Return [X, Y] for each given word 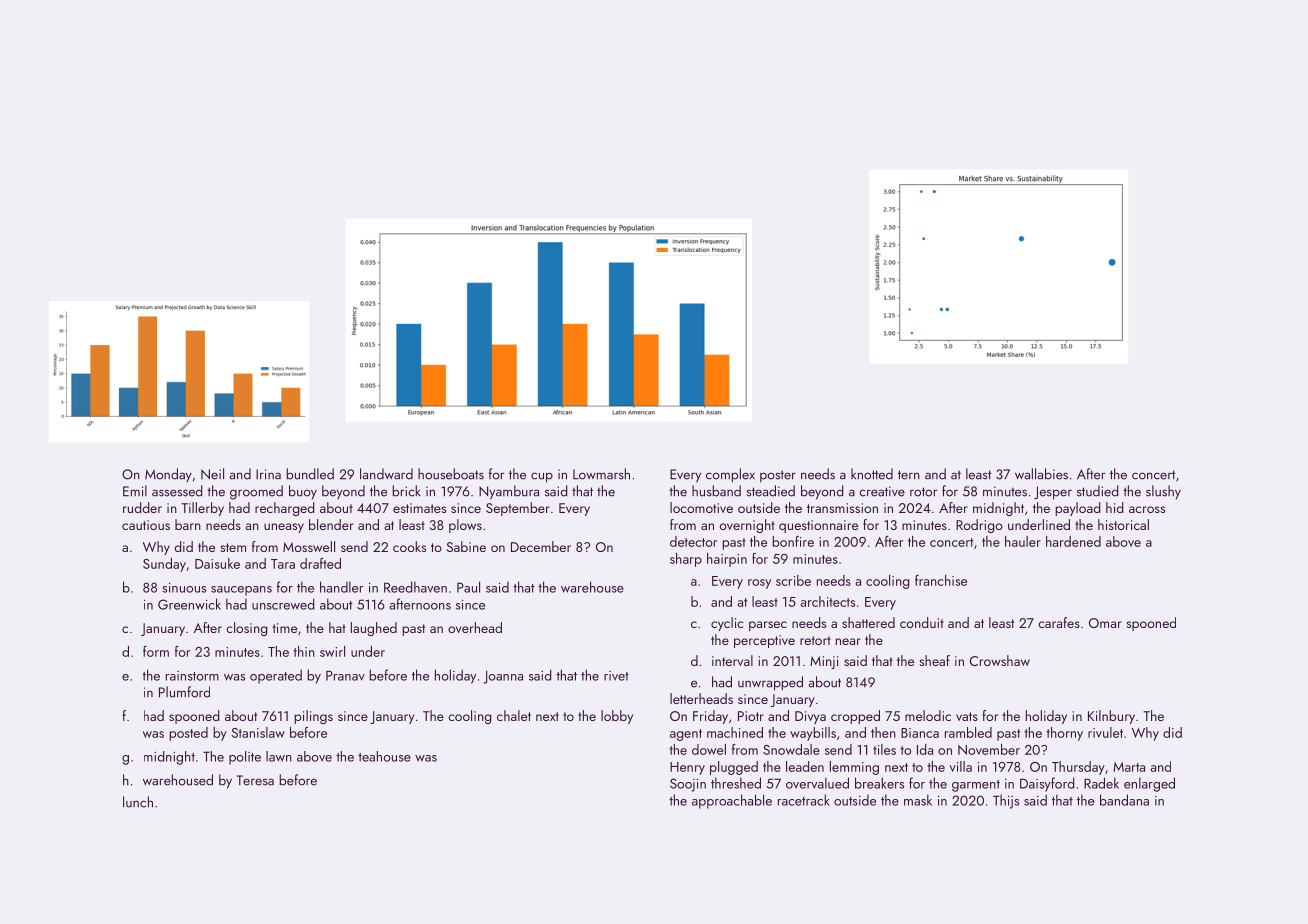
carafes [1059, 622]
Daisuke [217, 563]
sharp [686, 560]
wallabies [1041, 474]
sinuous [184, 588]
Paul [468, 587]
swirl [332, 651]
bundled [310, 474]
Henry [687, 768]
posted [188, 734]
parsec [768, 626]
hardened [1073, 541]
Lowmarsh [601, 474]
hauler [1023, 541]
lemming [854, 768]
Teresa [255, 780]
